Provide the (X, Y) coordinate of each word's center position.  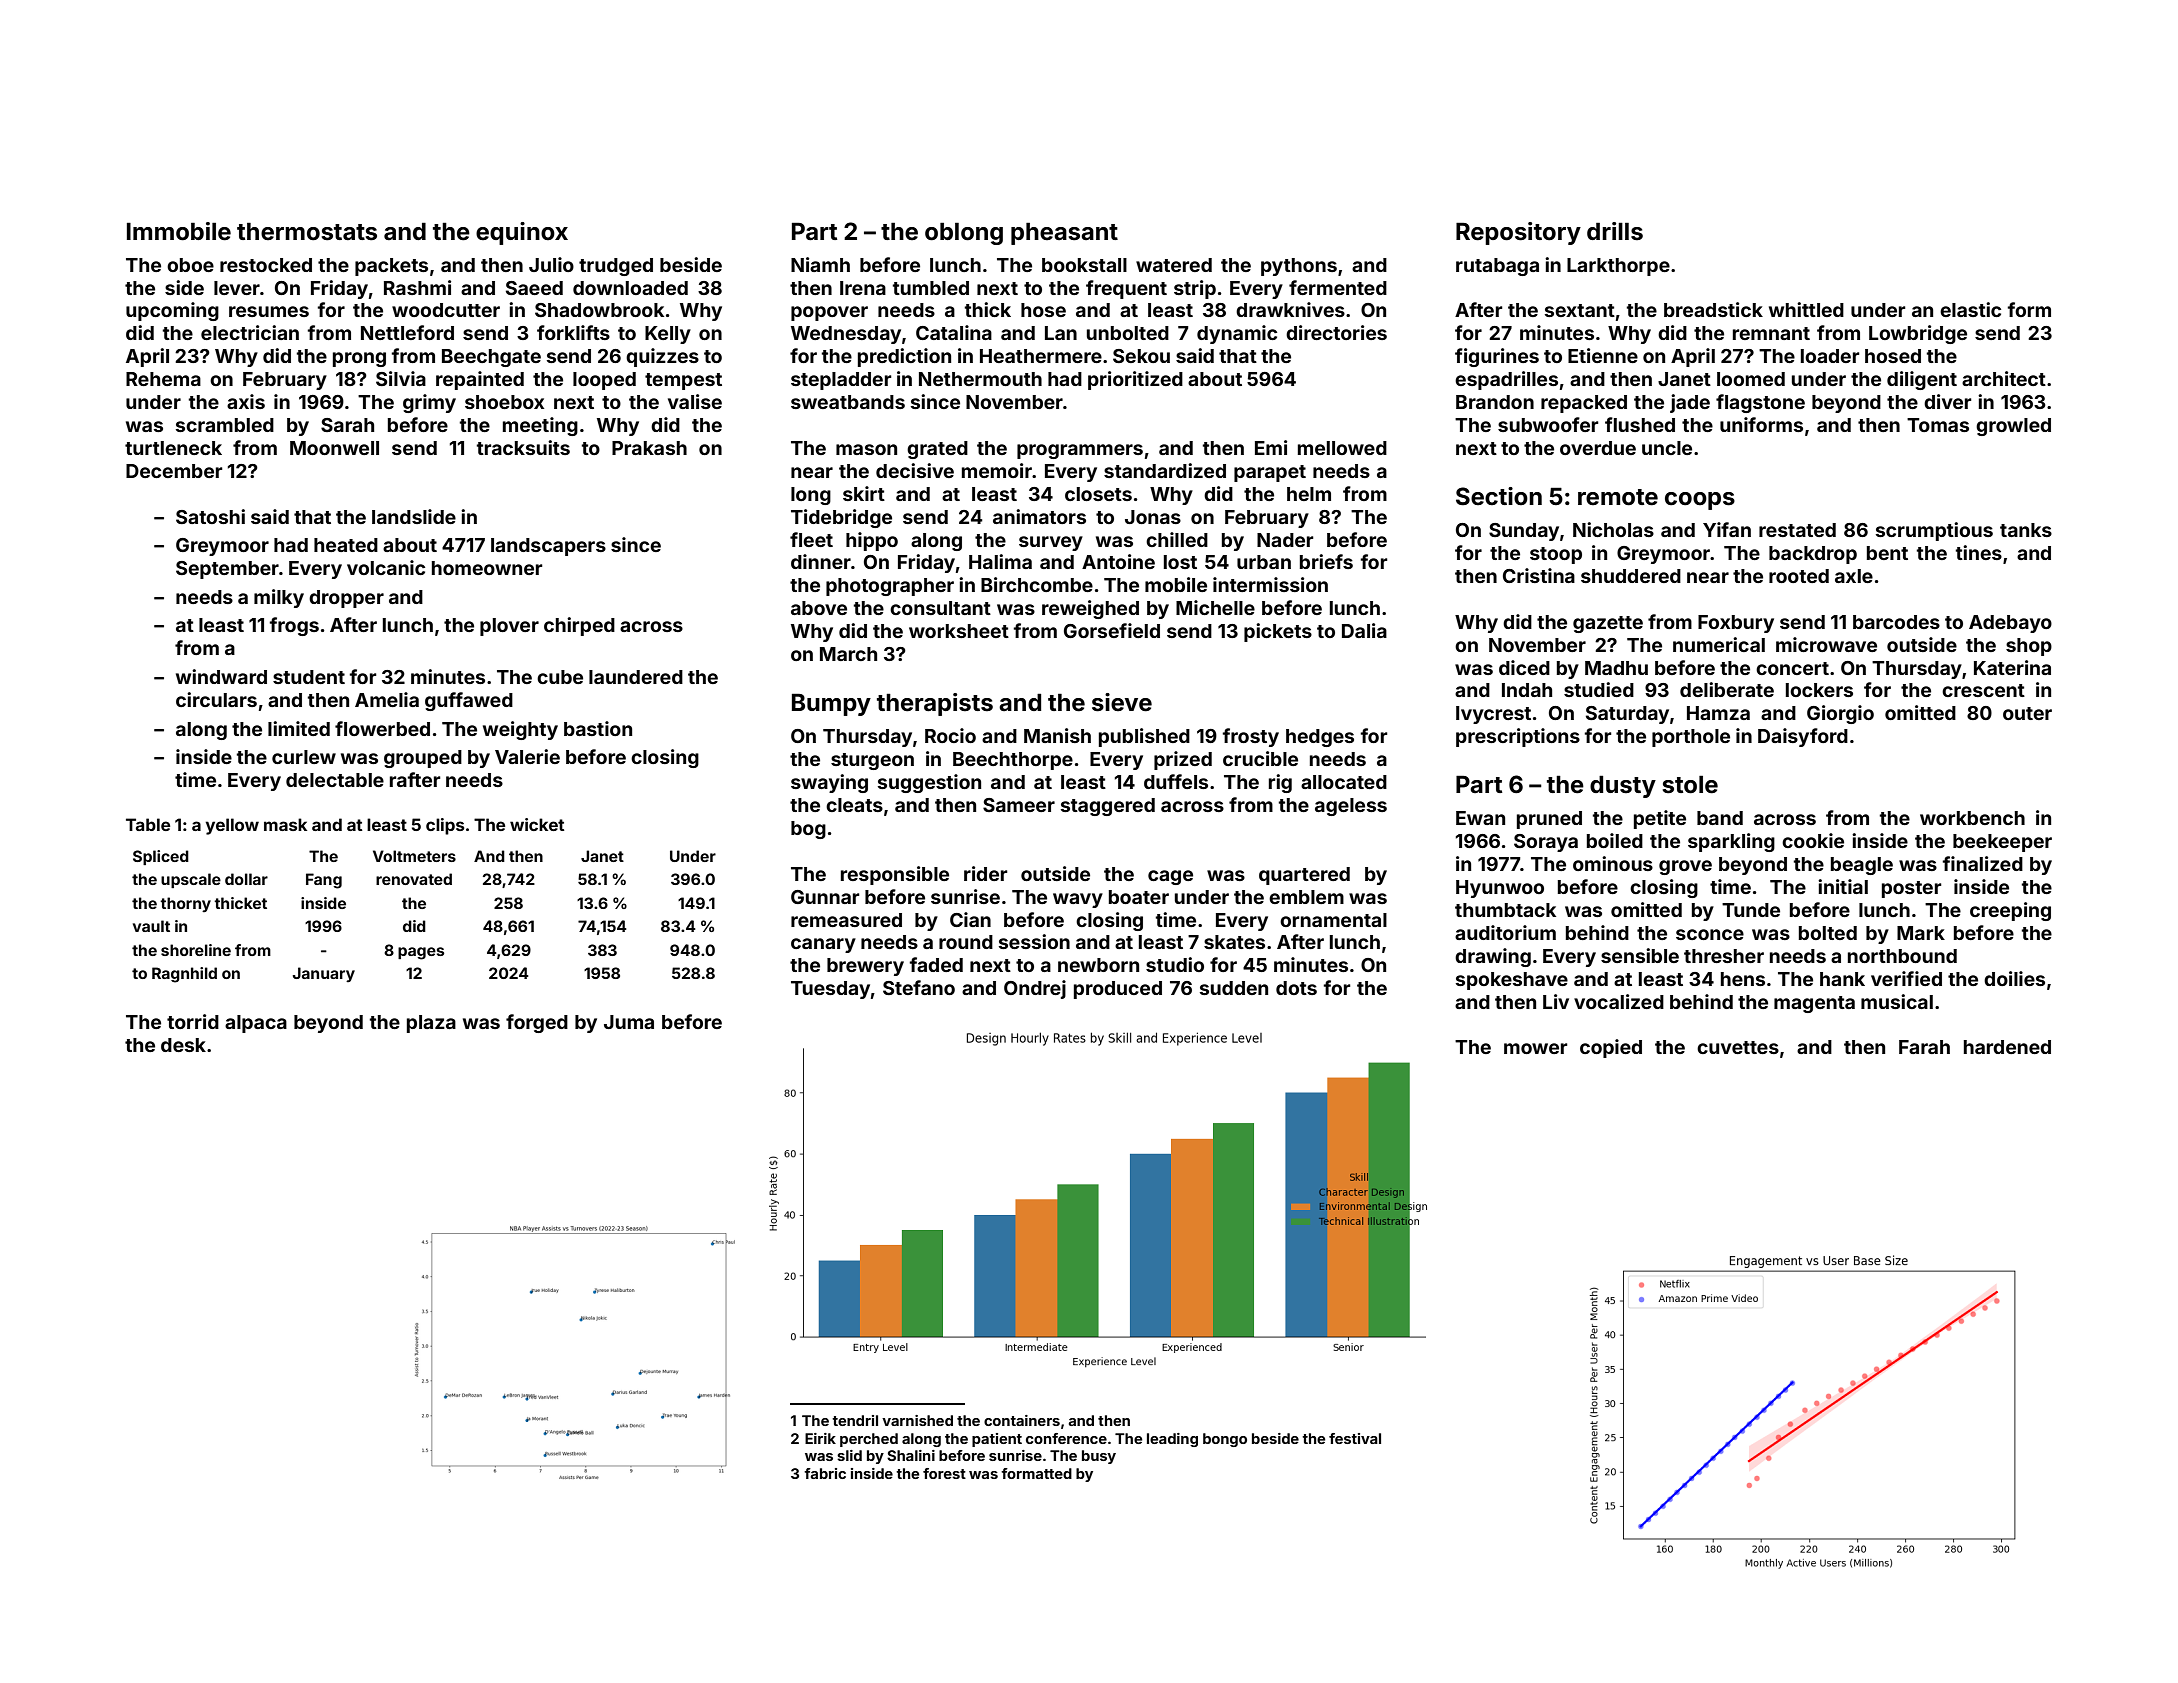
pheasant (1064, 233)
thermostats (307, 231)
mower (1536, 1048)
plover (509, 627)
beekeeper (2002, 843)
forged (537, 1023)
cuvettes (1738, 1047)
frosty (1251, 737)
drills (1615, 231)
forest (944, 1473)
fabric (825, 1473)
